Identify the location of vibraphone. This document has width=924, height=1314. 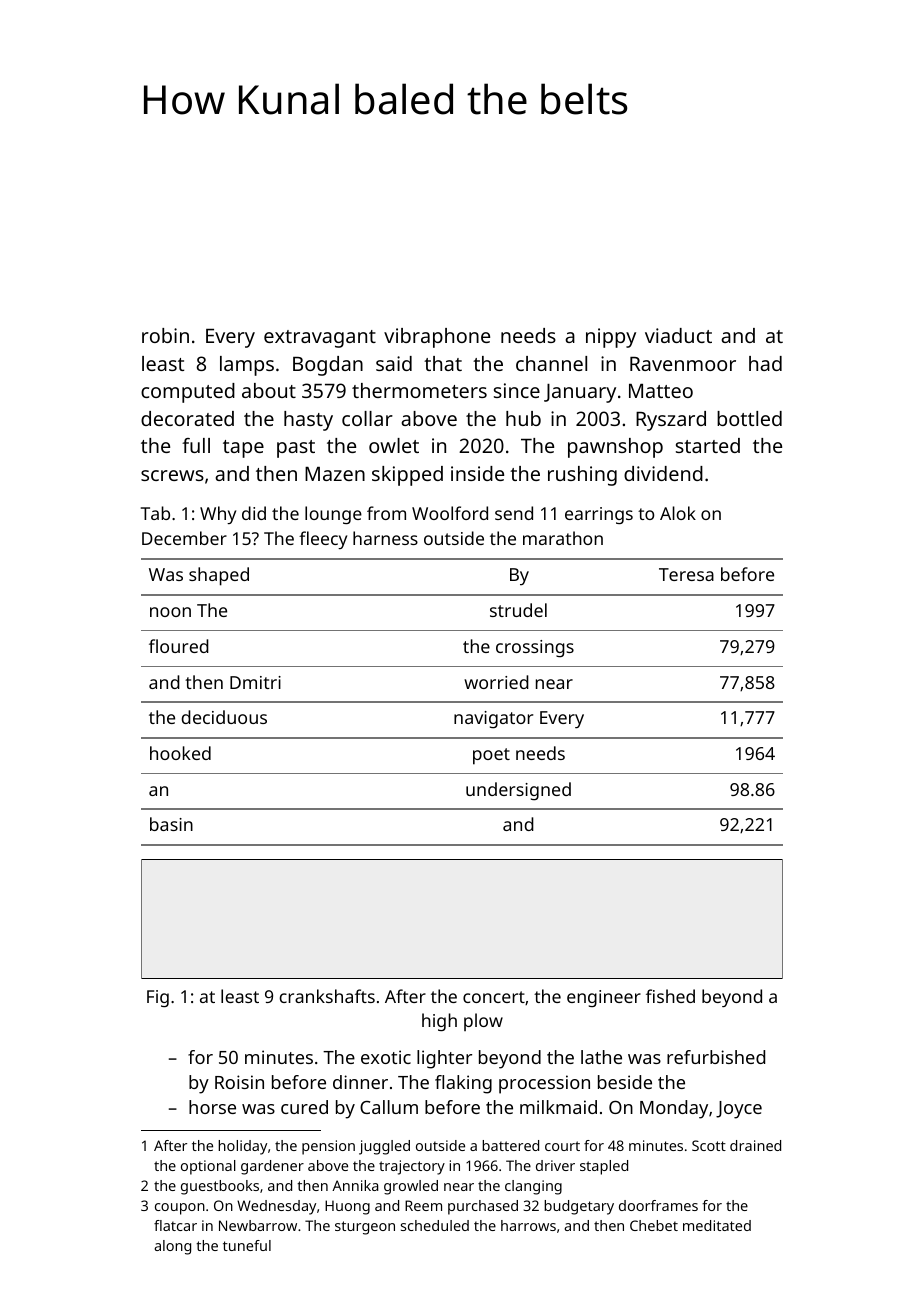
(437, 338).
